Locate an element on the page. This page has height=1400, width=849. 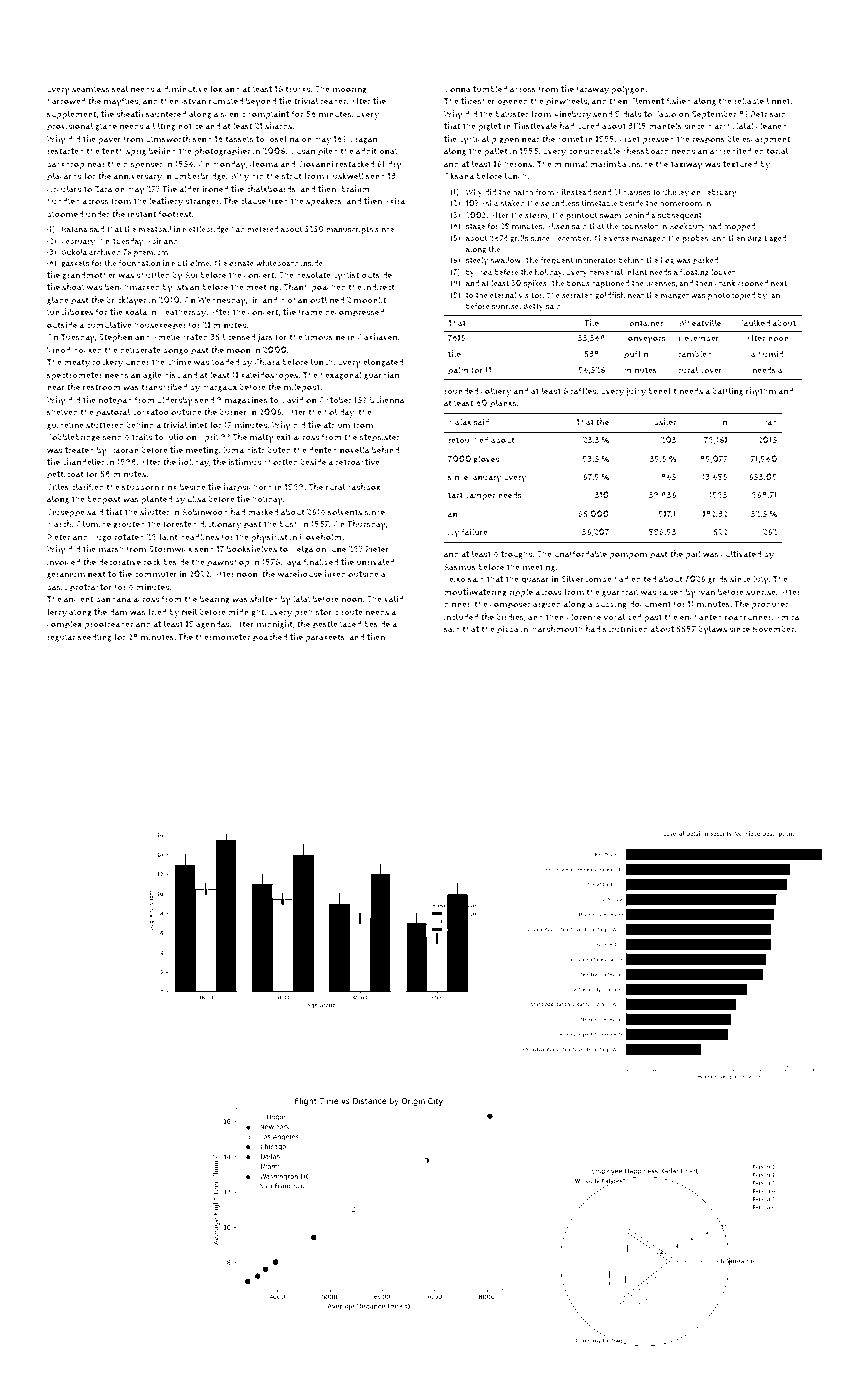
tumbled is located at coordinates (490, 89).
